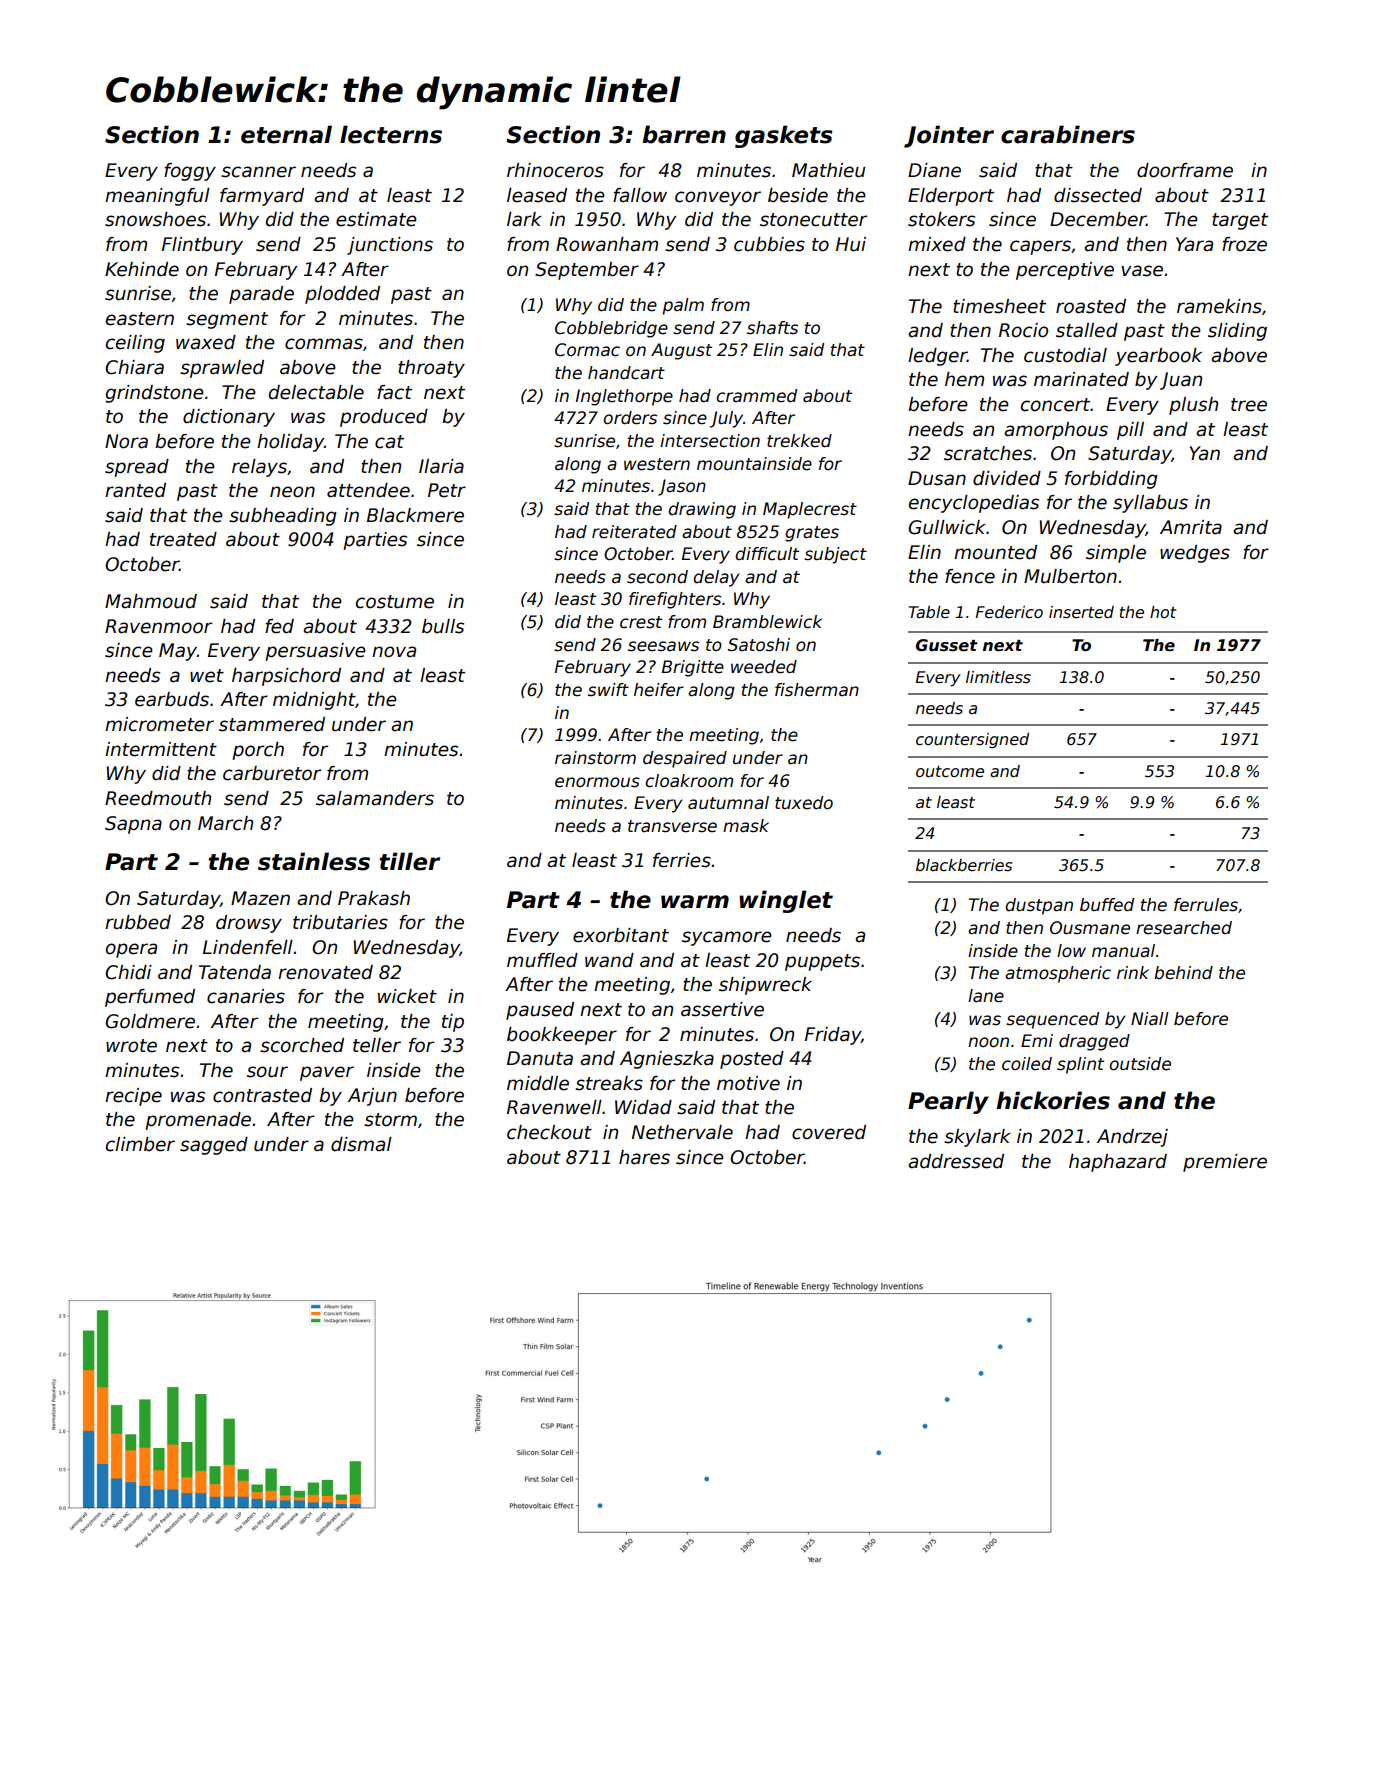 The width and height of the screenshot is (1373, 1777). Describe the element at coordinates (783, 136) in the screenshot. I see `gaskets` at that location.
